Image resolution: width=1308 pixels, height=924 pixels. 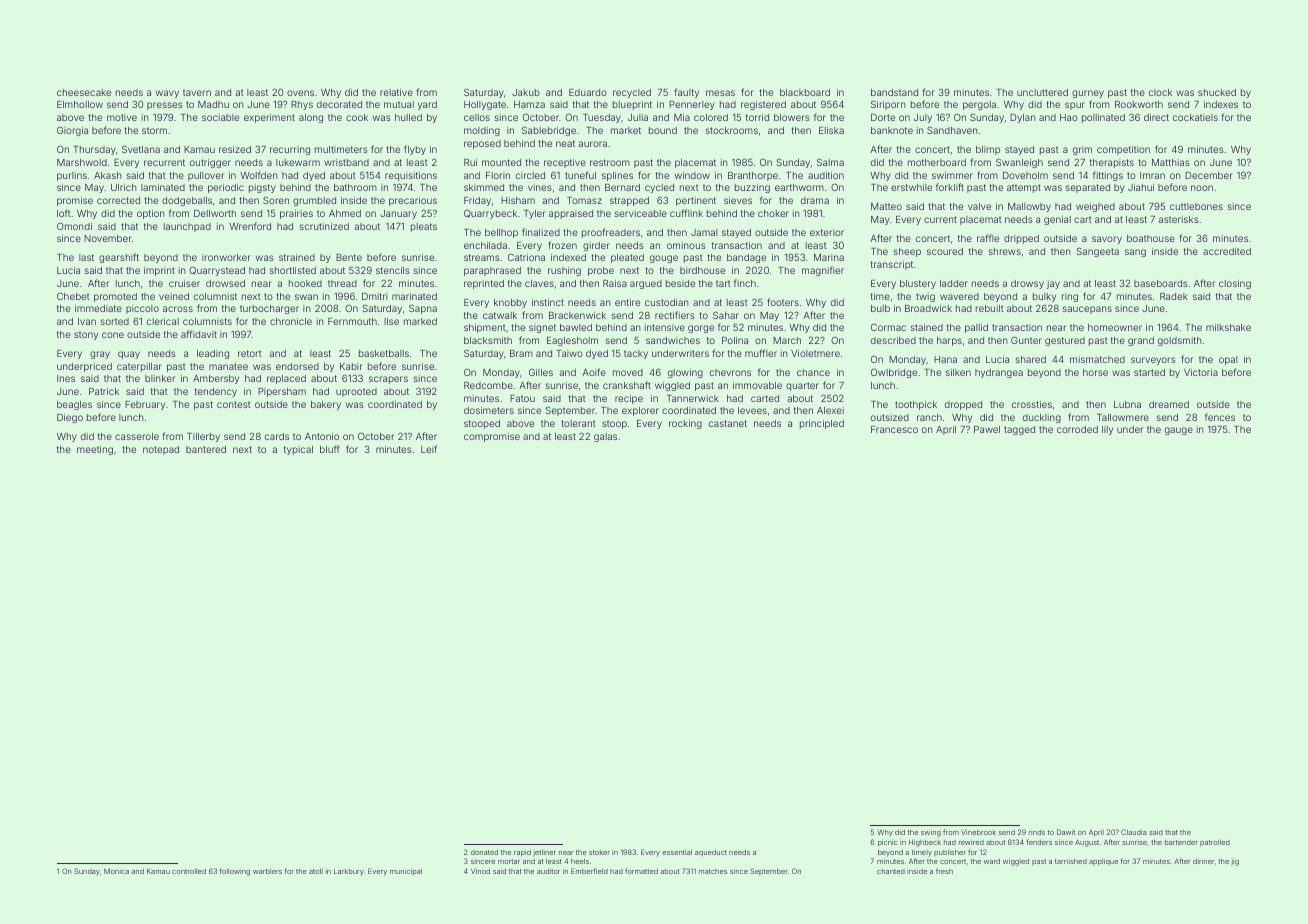 What do you see at coordinates (827, 232) in the document?
I see `exterior` at bounding box center [827, 232].
